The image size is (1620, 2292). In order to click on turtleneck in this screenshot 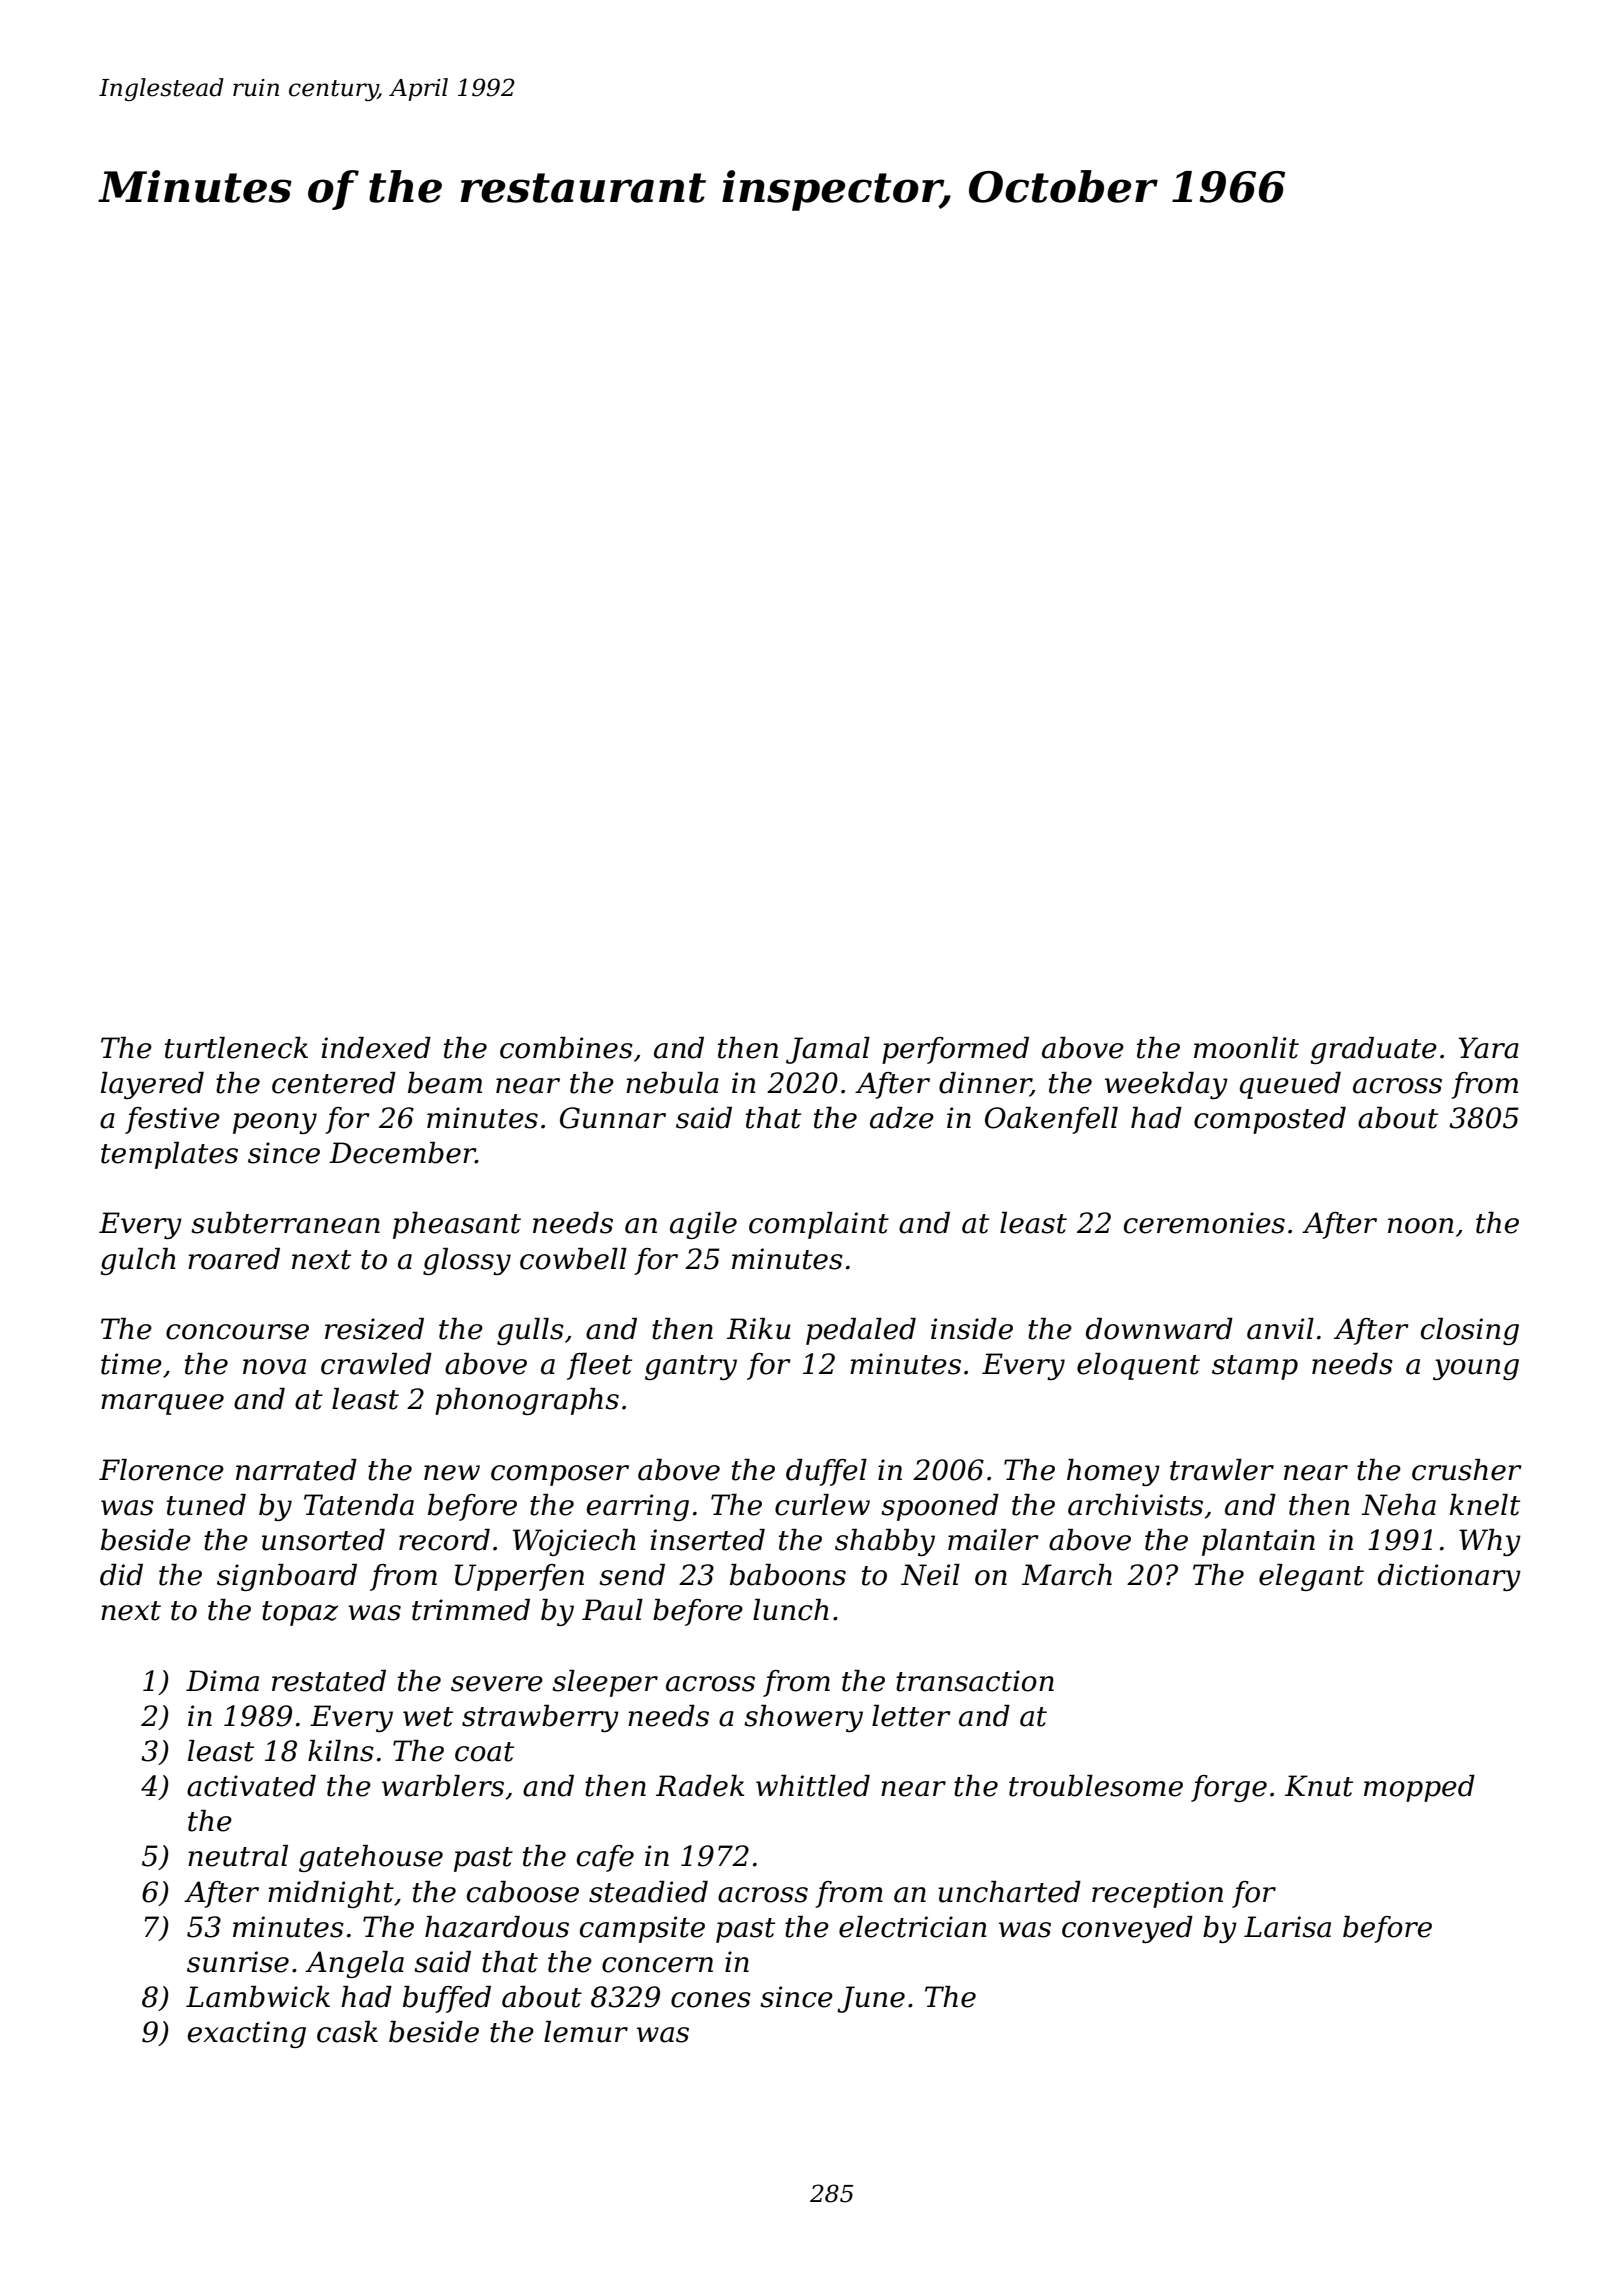, I will do `click(236, 1048)`.
